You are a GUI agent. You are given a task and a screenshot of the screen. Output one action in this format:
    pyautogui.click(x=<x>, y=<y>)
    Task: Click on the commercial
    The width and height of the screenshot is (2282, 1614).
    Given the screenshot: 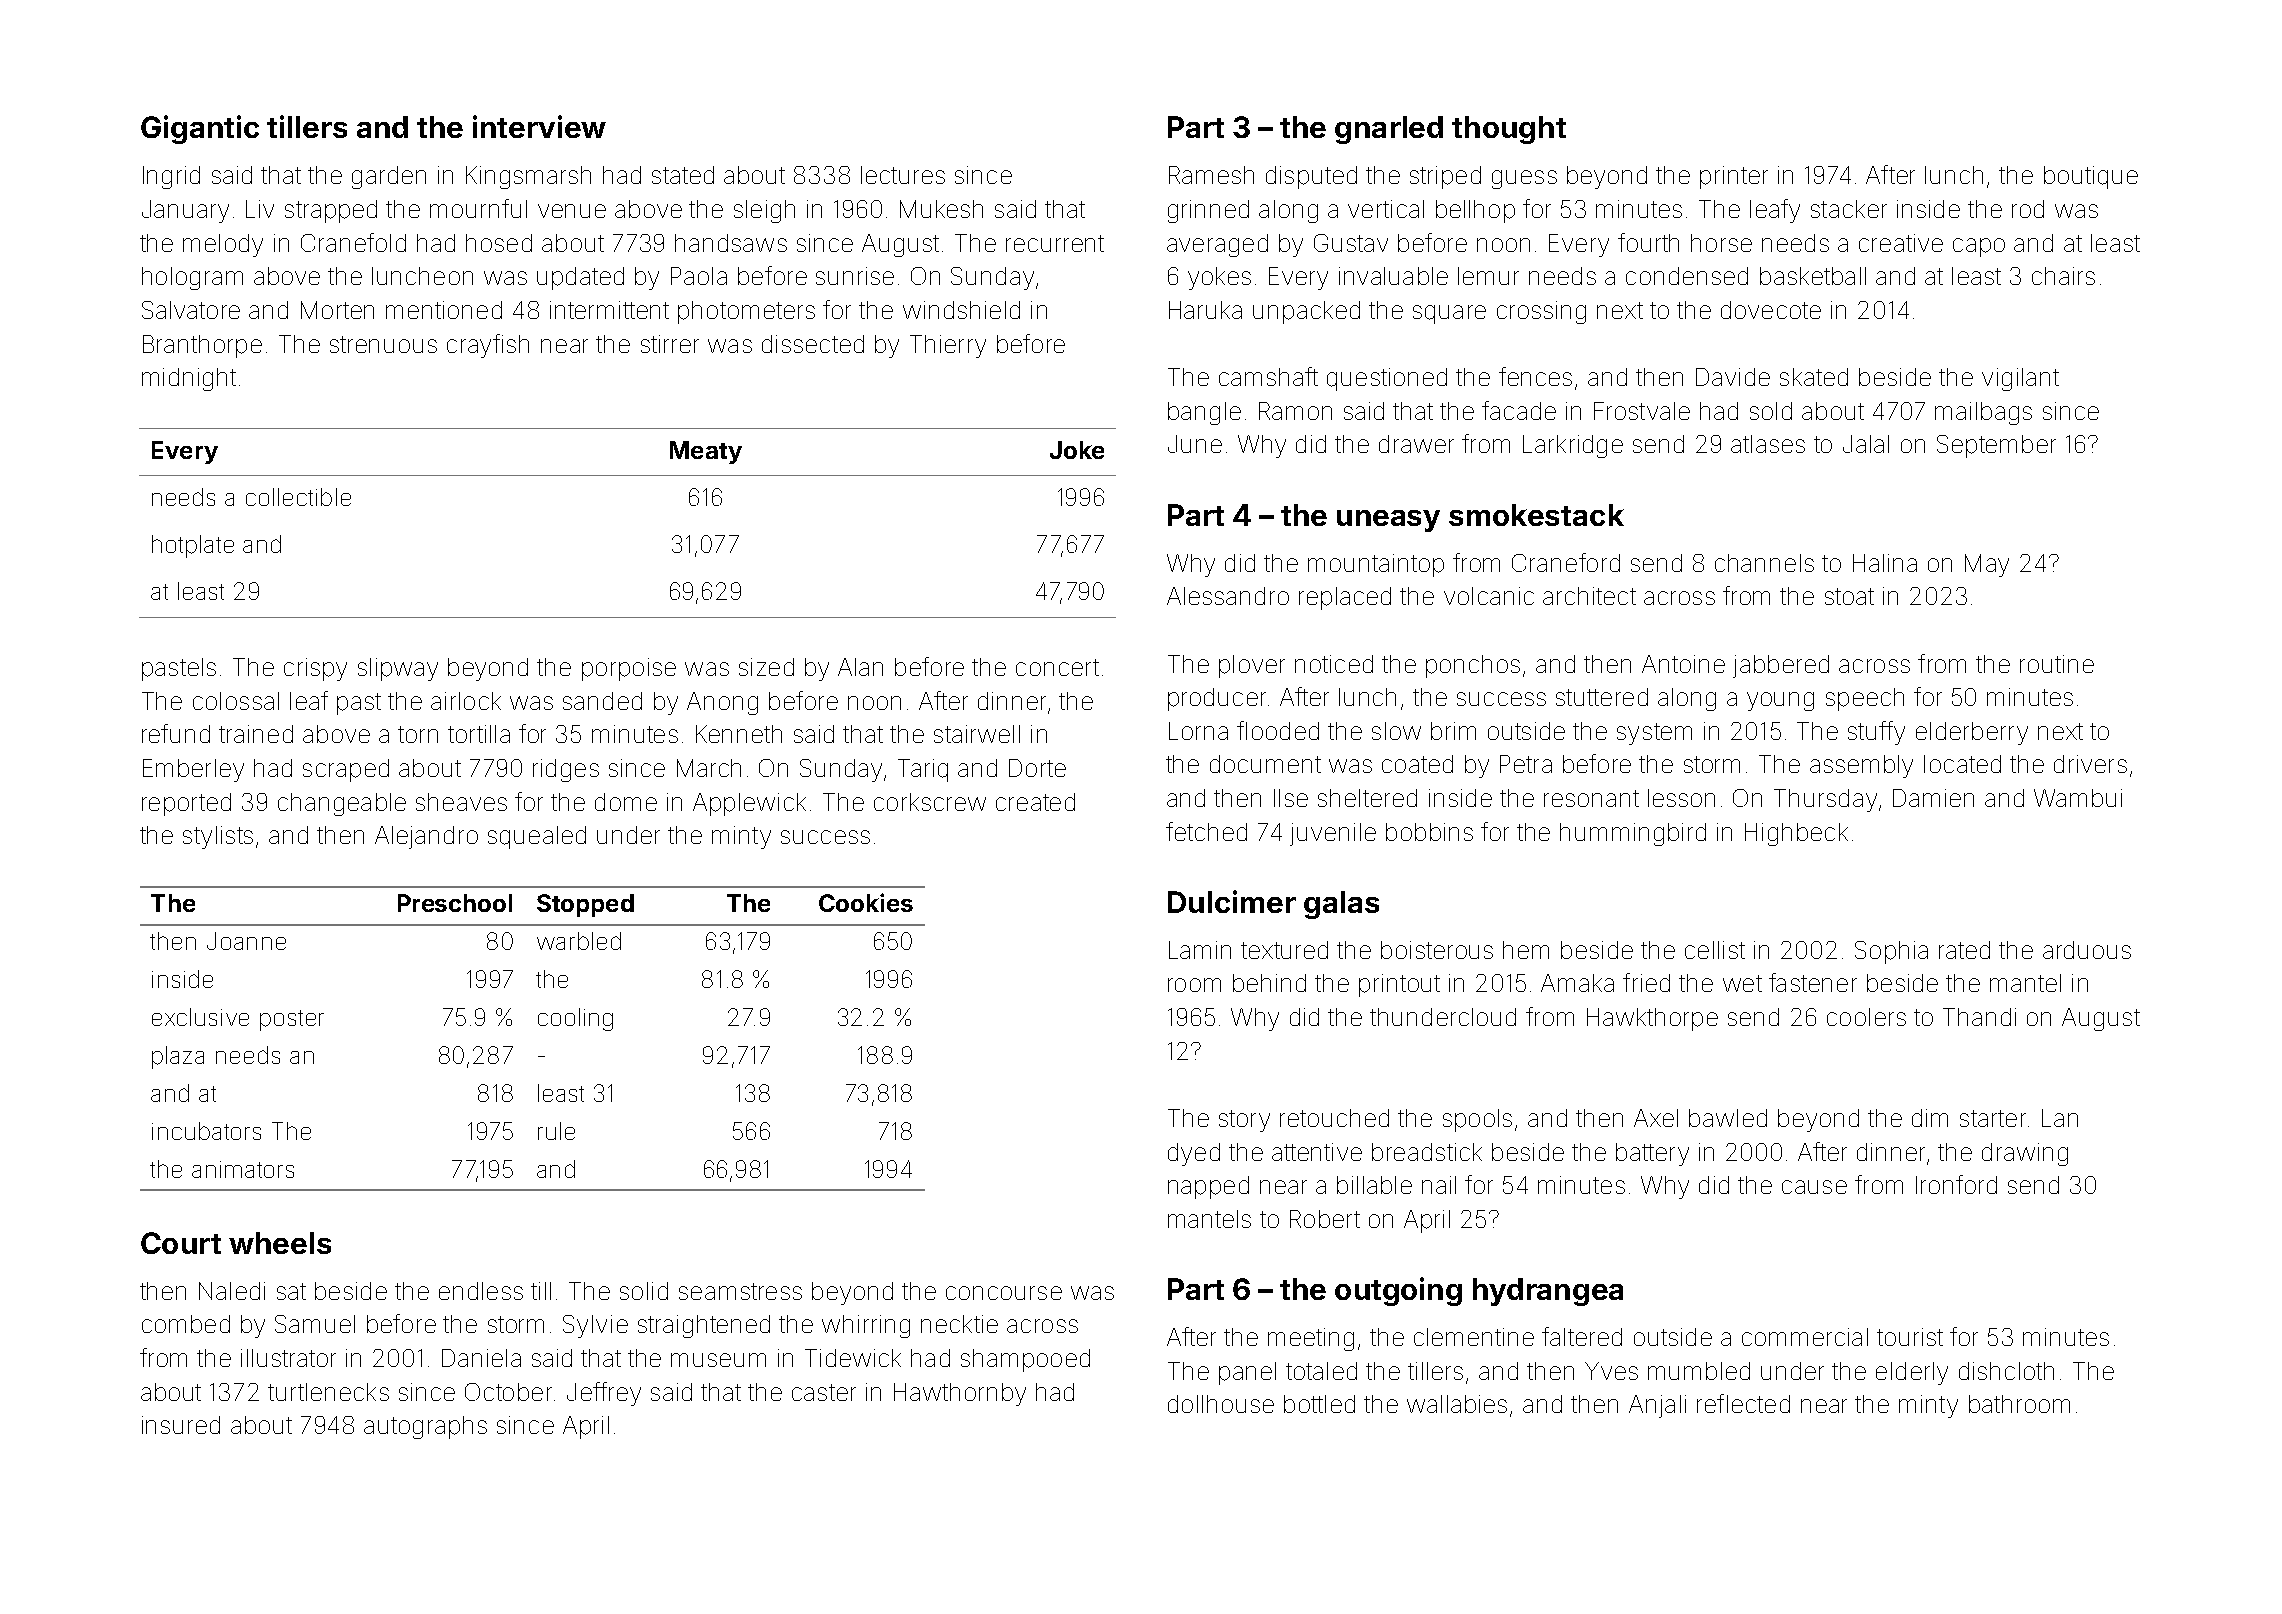 What is the action you would take?
    pyautogui.click(x=1805, y=1337)
